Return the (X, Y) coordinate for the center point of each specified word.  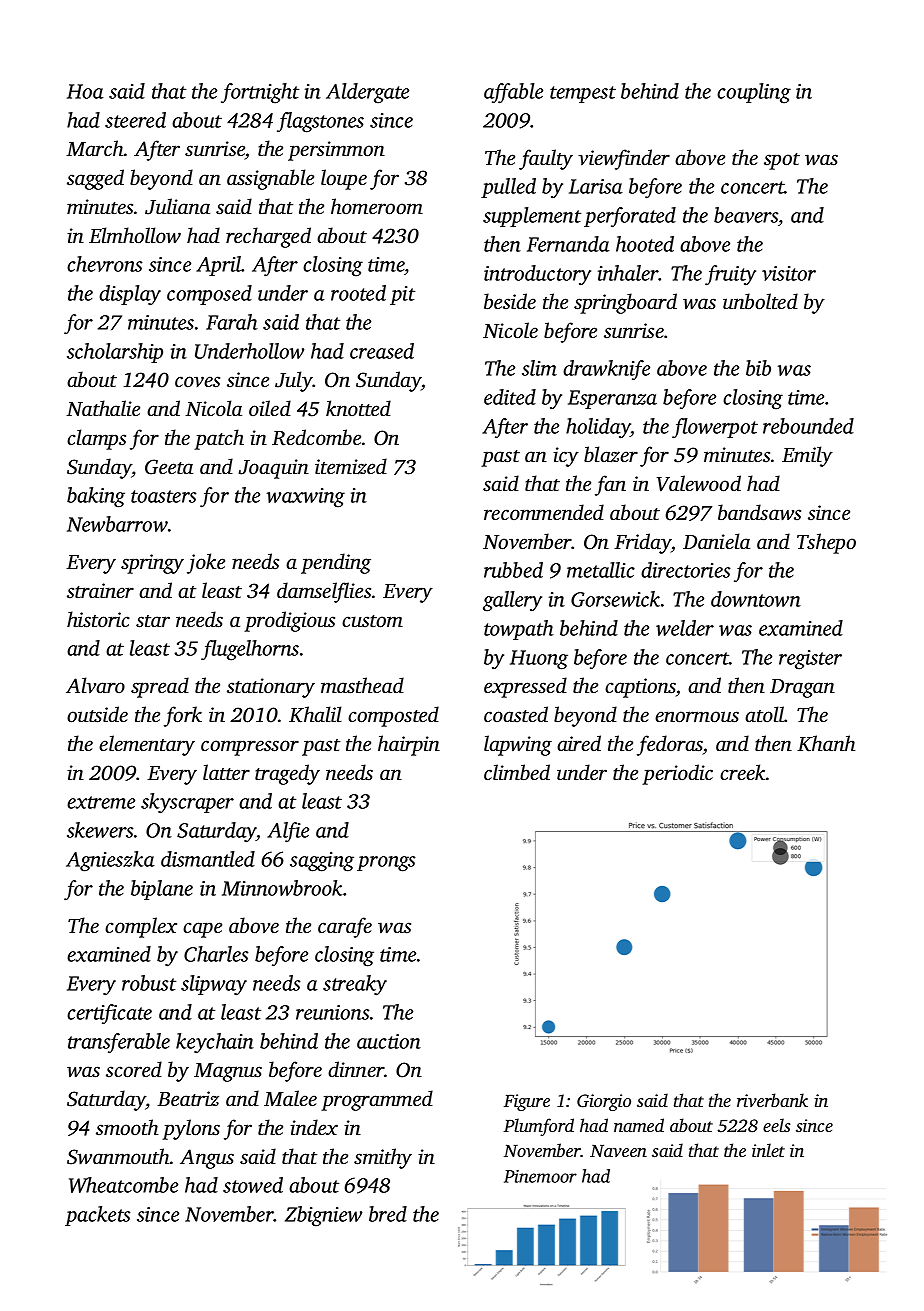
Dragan (802, 688)
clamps (96, 439)
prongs (386, 864)
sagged (95, 179)
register (810, 660)
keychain (215, 1043)
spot (782, 161)
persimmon (336, 151)
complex (141, 927)
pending (336, 563)
